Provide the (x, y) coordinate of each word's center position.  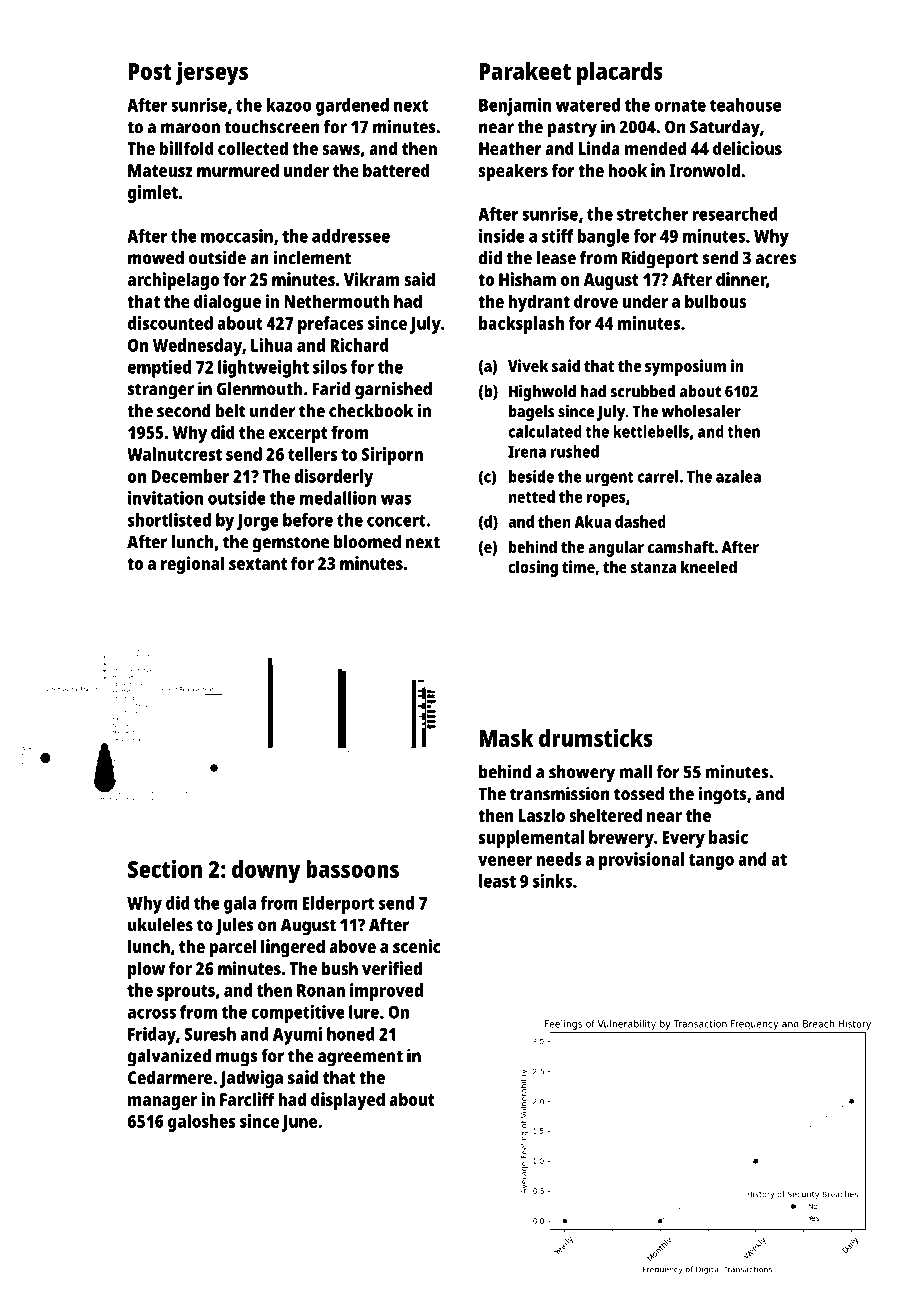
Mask (506, 738)
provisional (641, 861)
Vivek (528, 365)
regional (192, 565)
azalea (738, 476)
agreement (360, 1058)
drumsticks (596, 738)
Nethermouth (336, 301)
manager (162, 1103)
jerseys (211, 73)
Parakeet (525, 71)
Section (165, 868)
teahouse (745, 105)
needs (558, 859)
